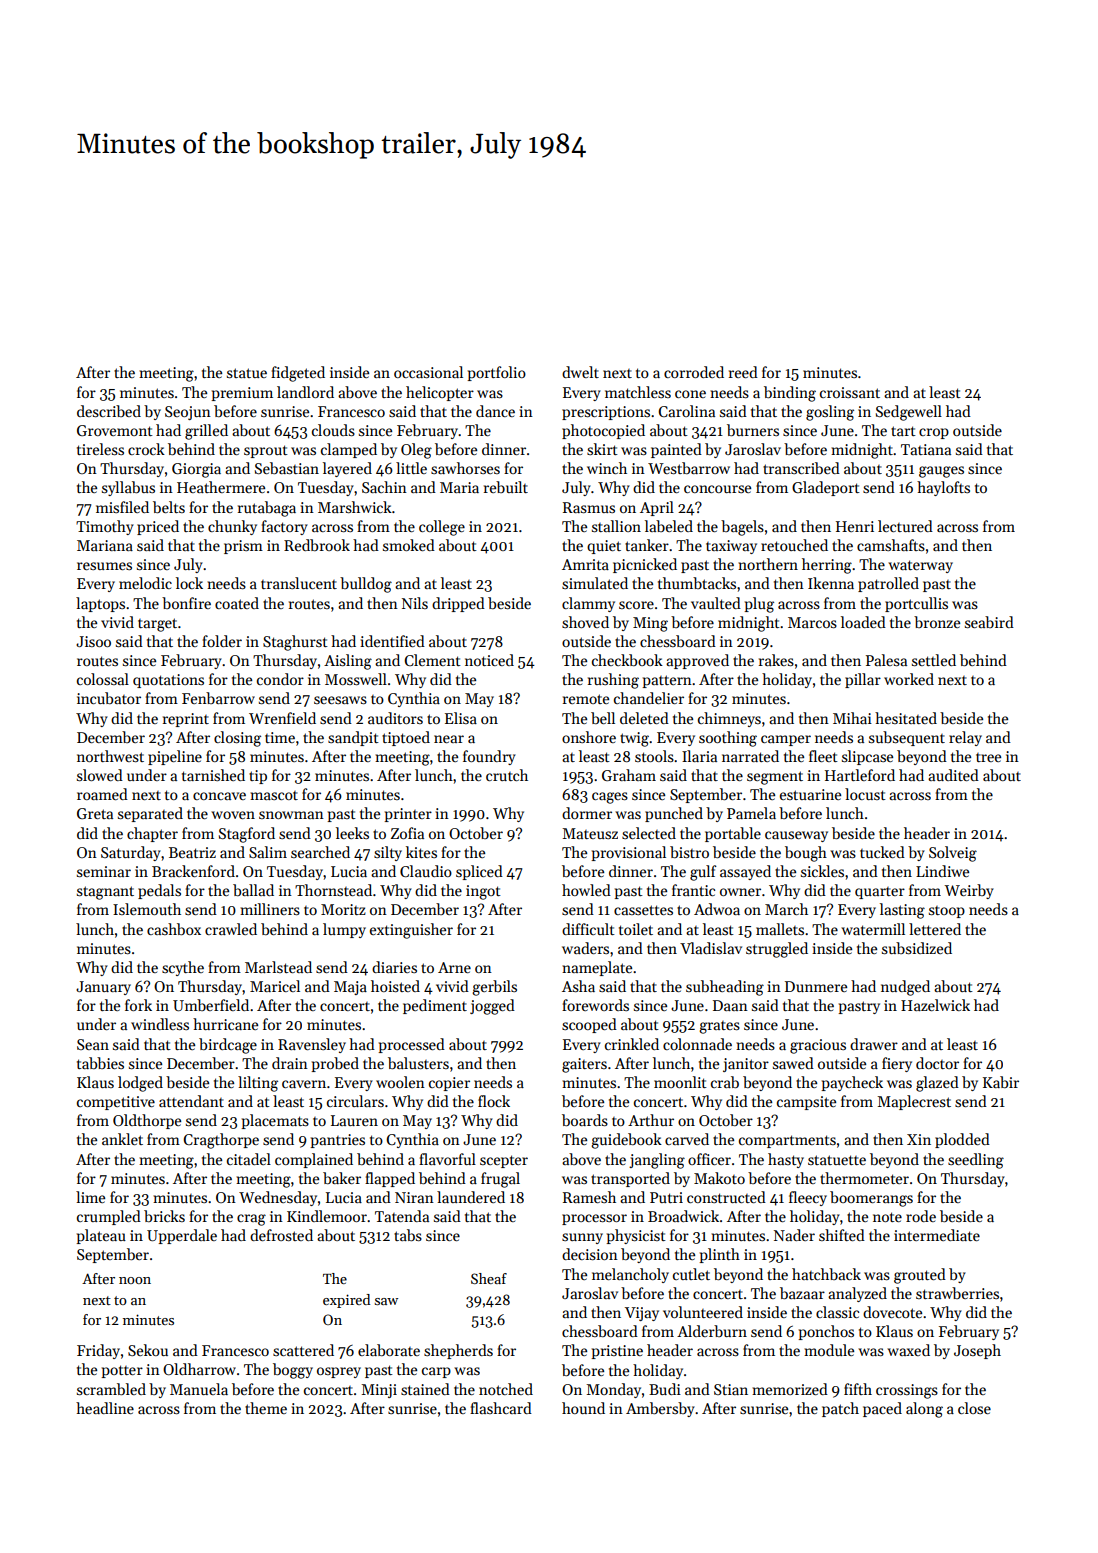 The width and height of the screenshot is (1098, 1553). Describe the element at coordinates (909, 413) in the screenshot. I see `Sedgewell` at that location.
